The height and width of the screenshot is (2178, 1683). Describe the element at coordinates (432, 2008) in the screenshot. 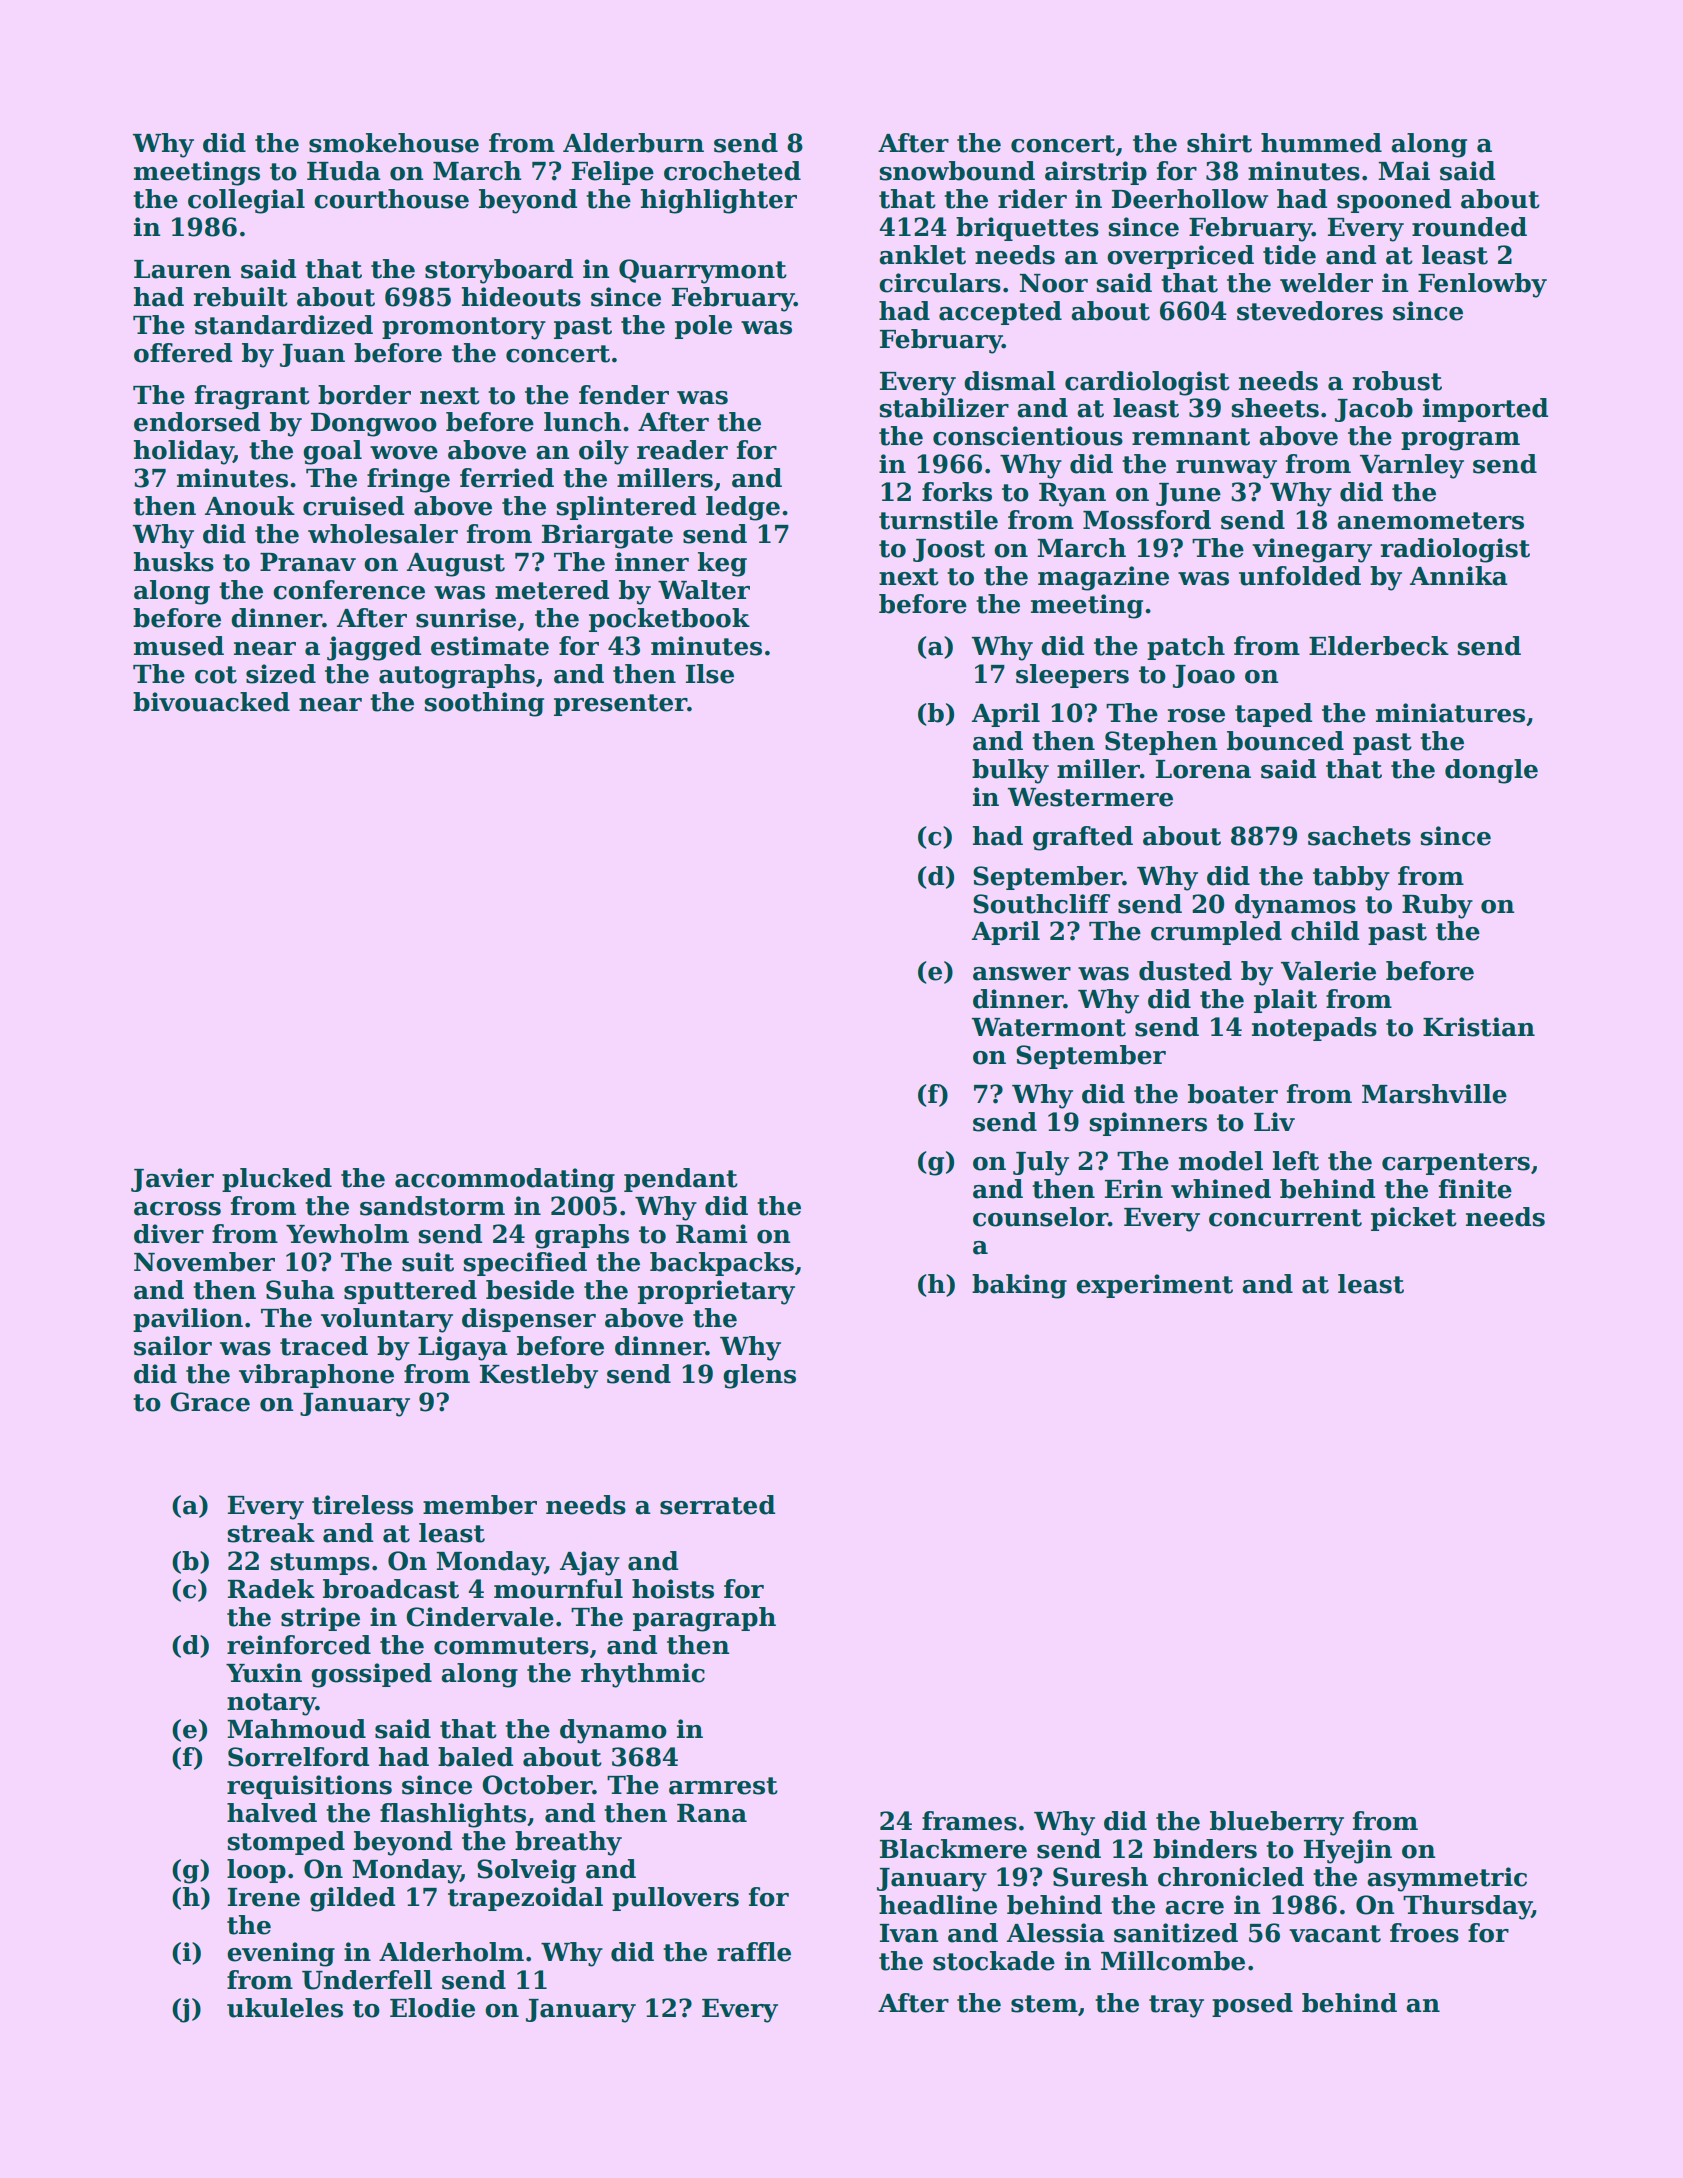

I see `Elodie` at that location.
